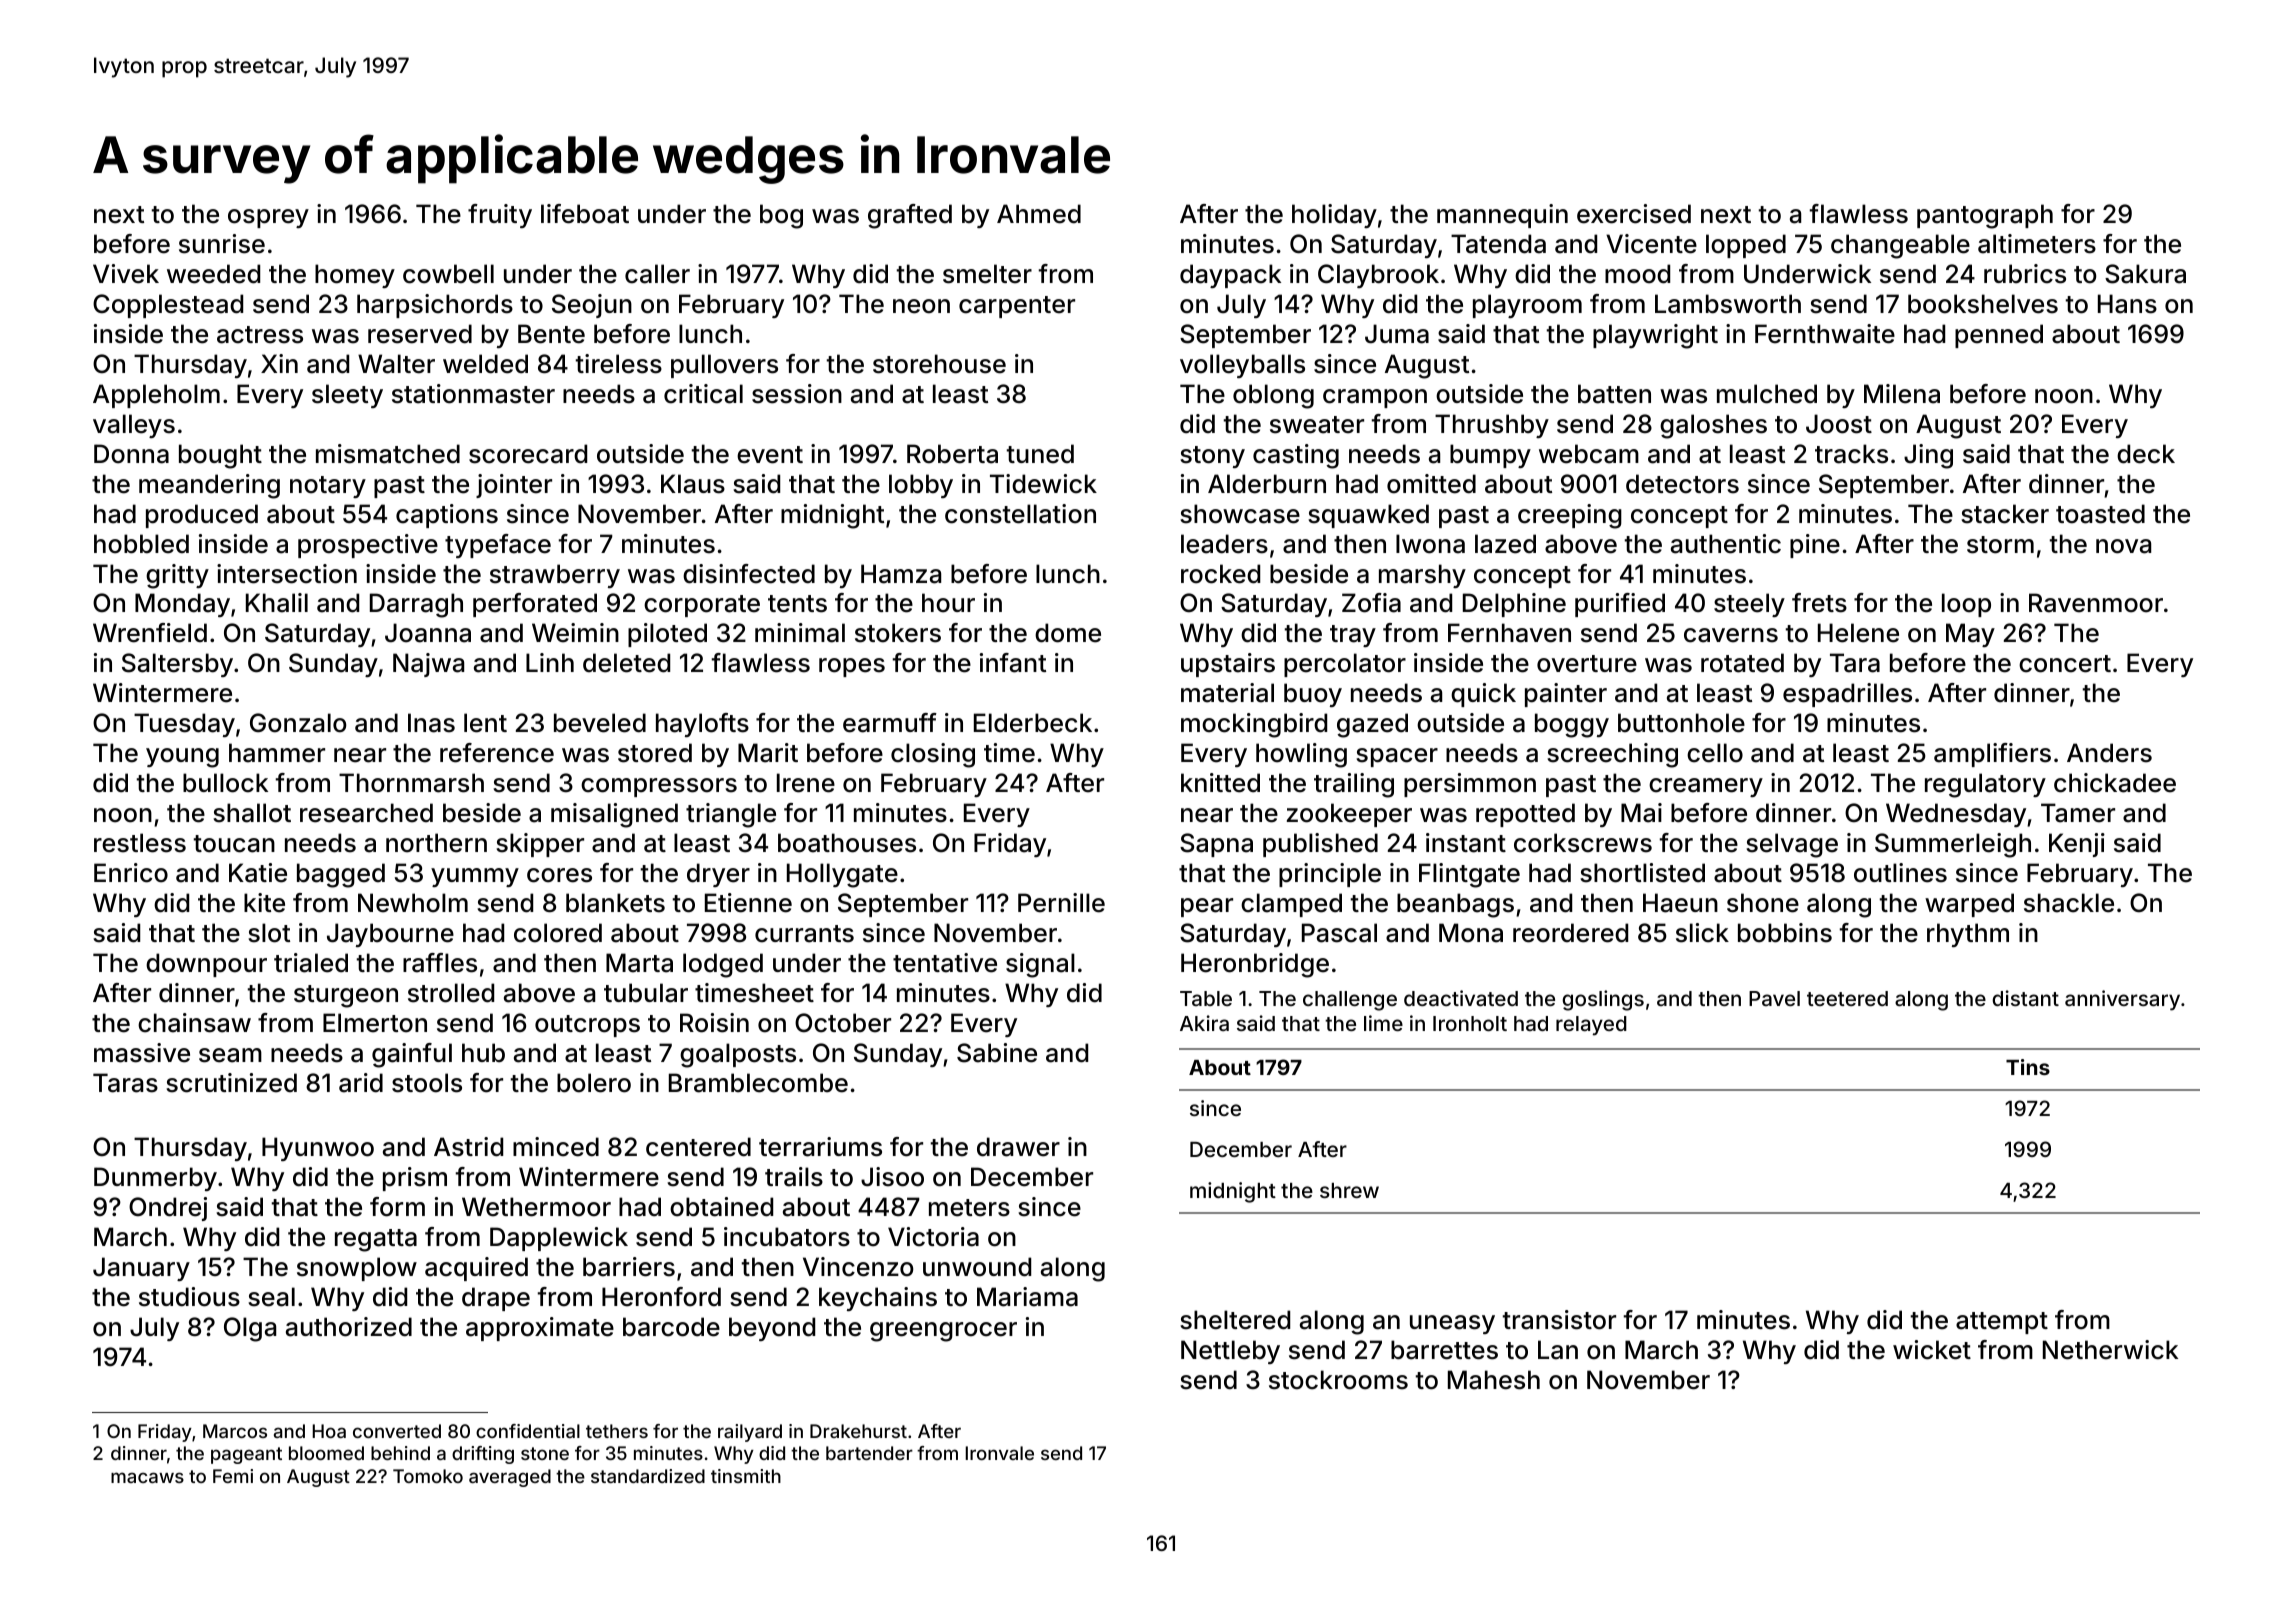 Image resolution: width=2292 pixels, height=1620 pixels. I want to click on knitted, so click(1220, 783).
